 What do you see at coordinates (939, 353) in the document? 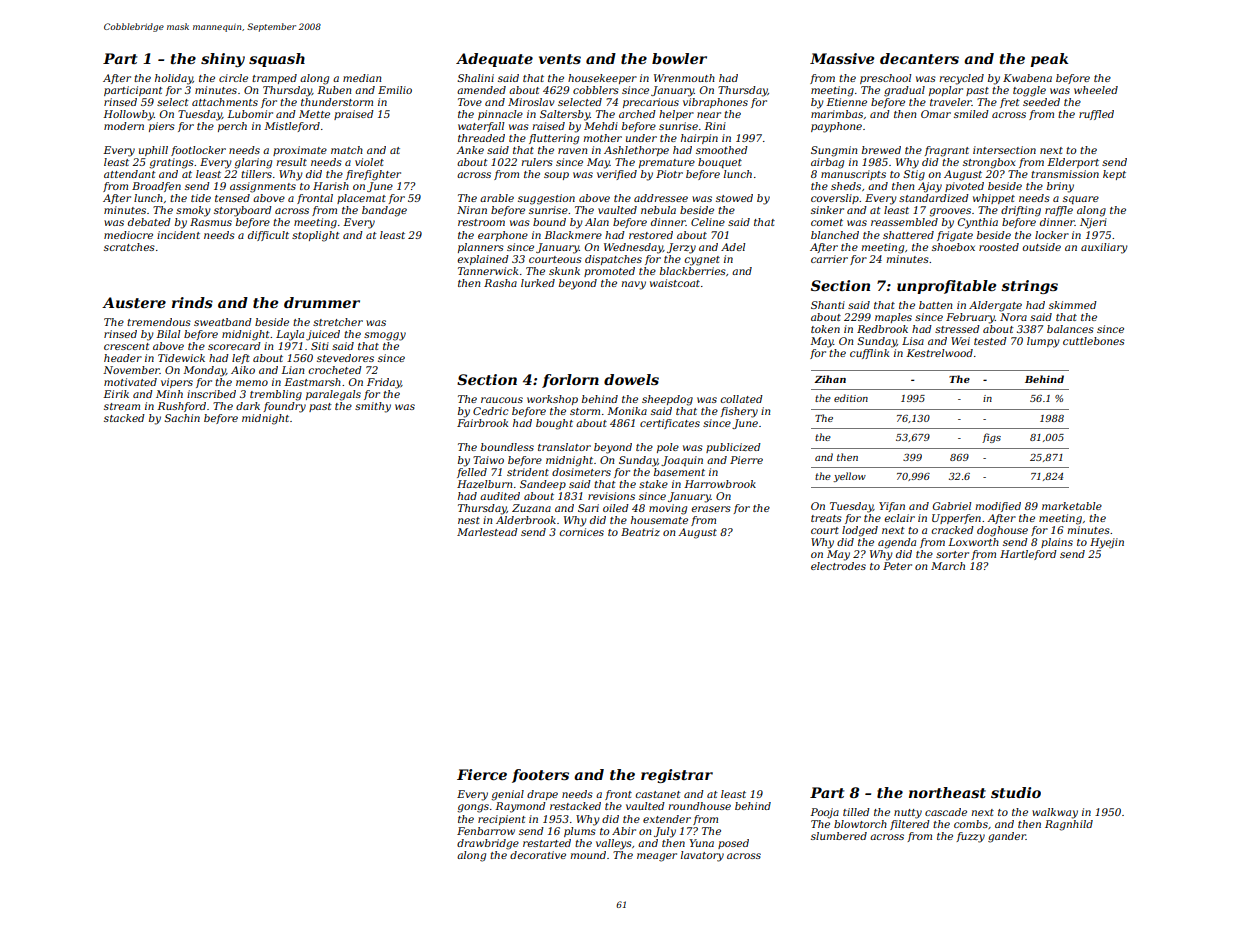
I see `Kestrelwood` at bounding box center [939, 353].
